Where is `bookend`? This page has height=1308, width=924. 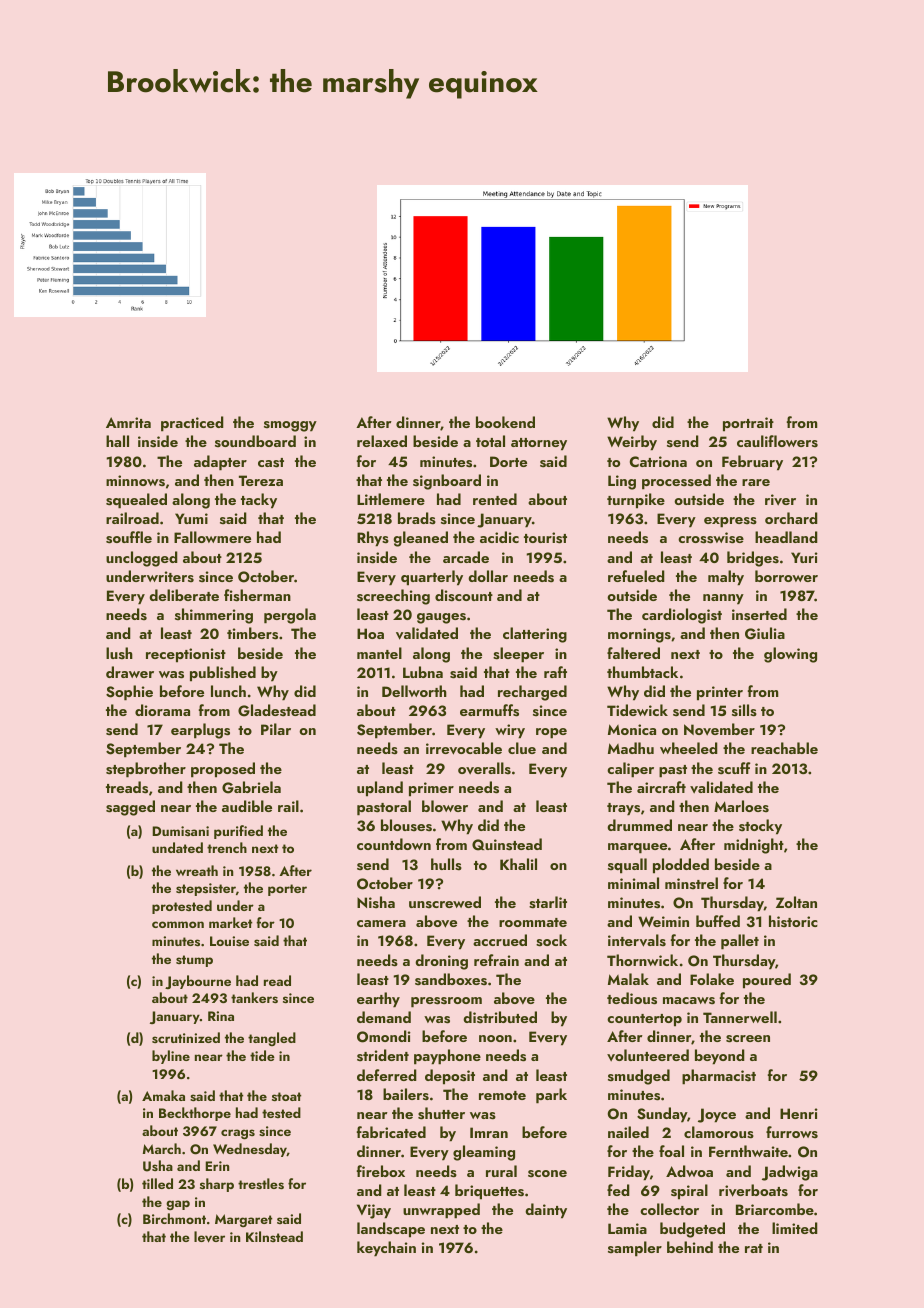
bookend is located at coordinates (505, 422).
